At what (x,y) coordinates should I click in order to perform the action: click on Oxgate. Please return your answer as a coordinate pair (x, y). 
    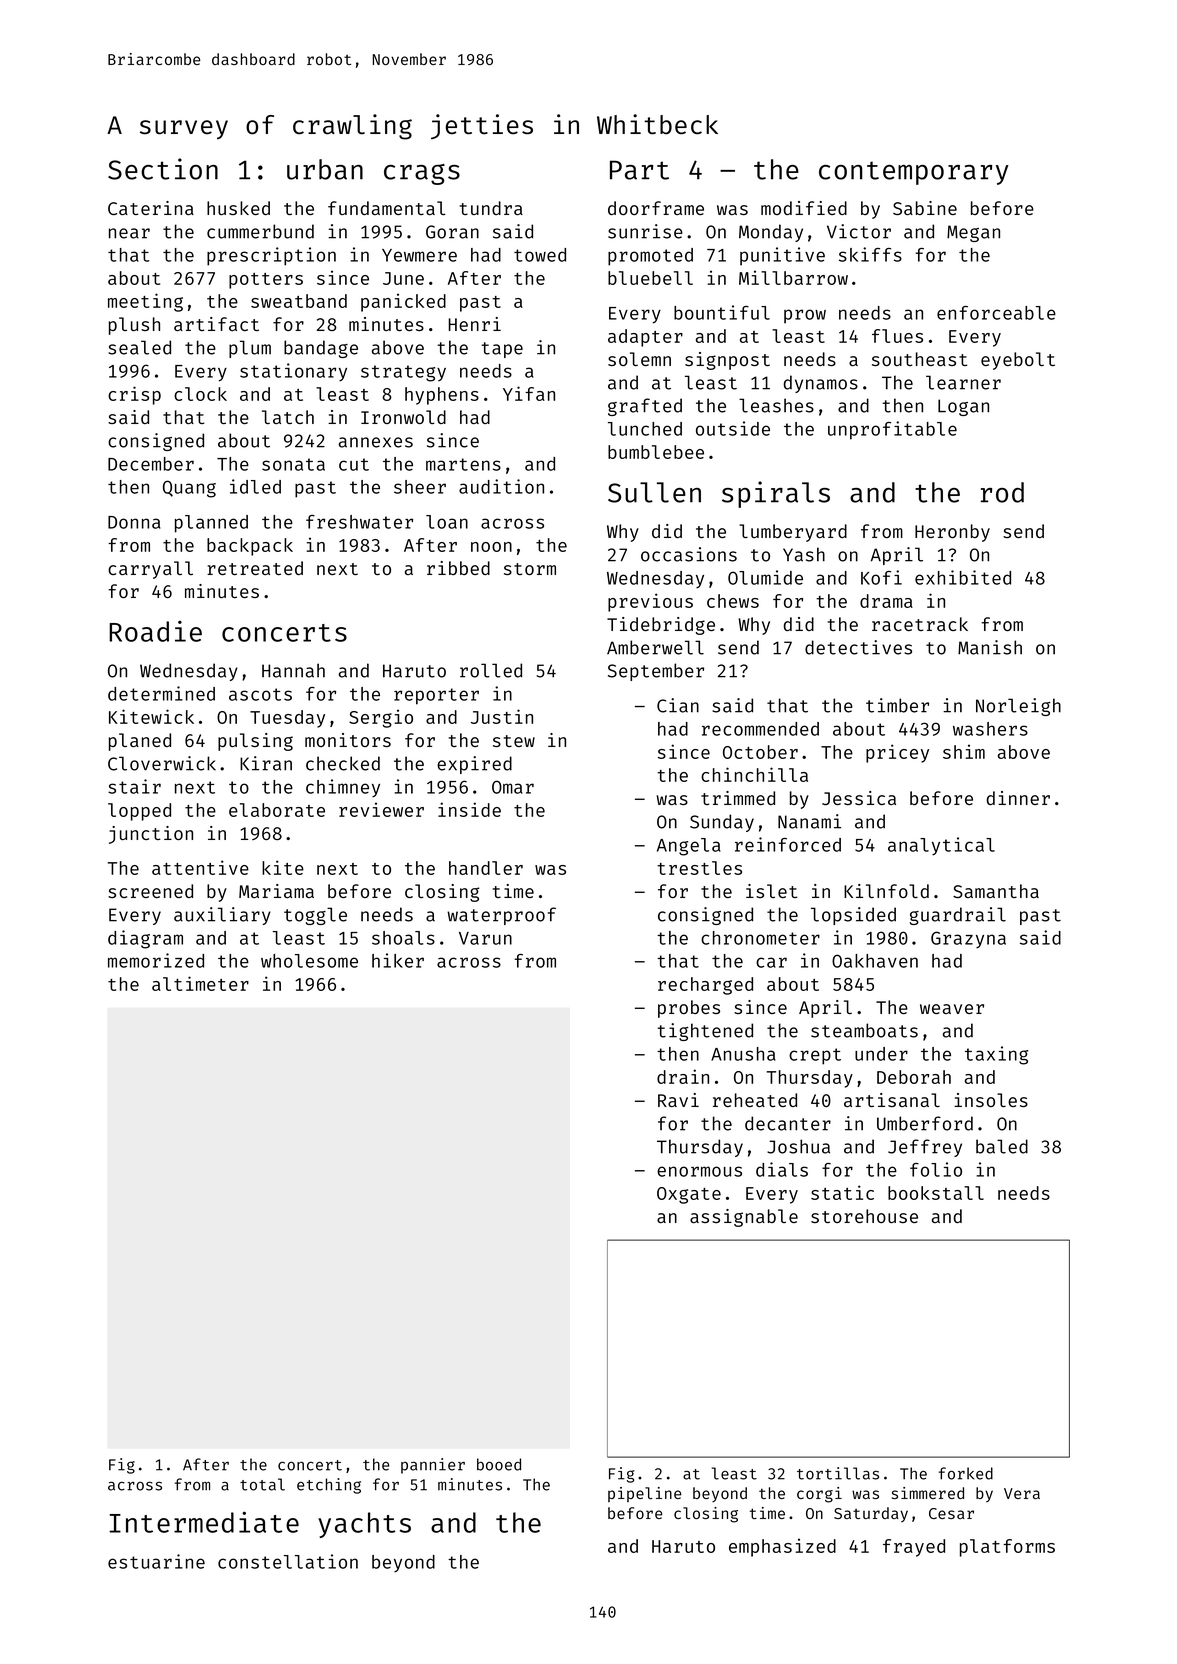
    Looking at the image, I should click on (689, 1195).
